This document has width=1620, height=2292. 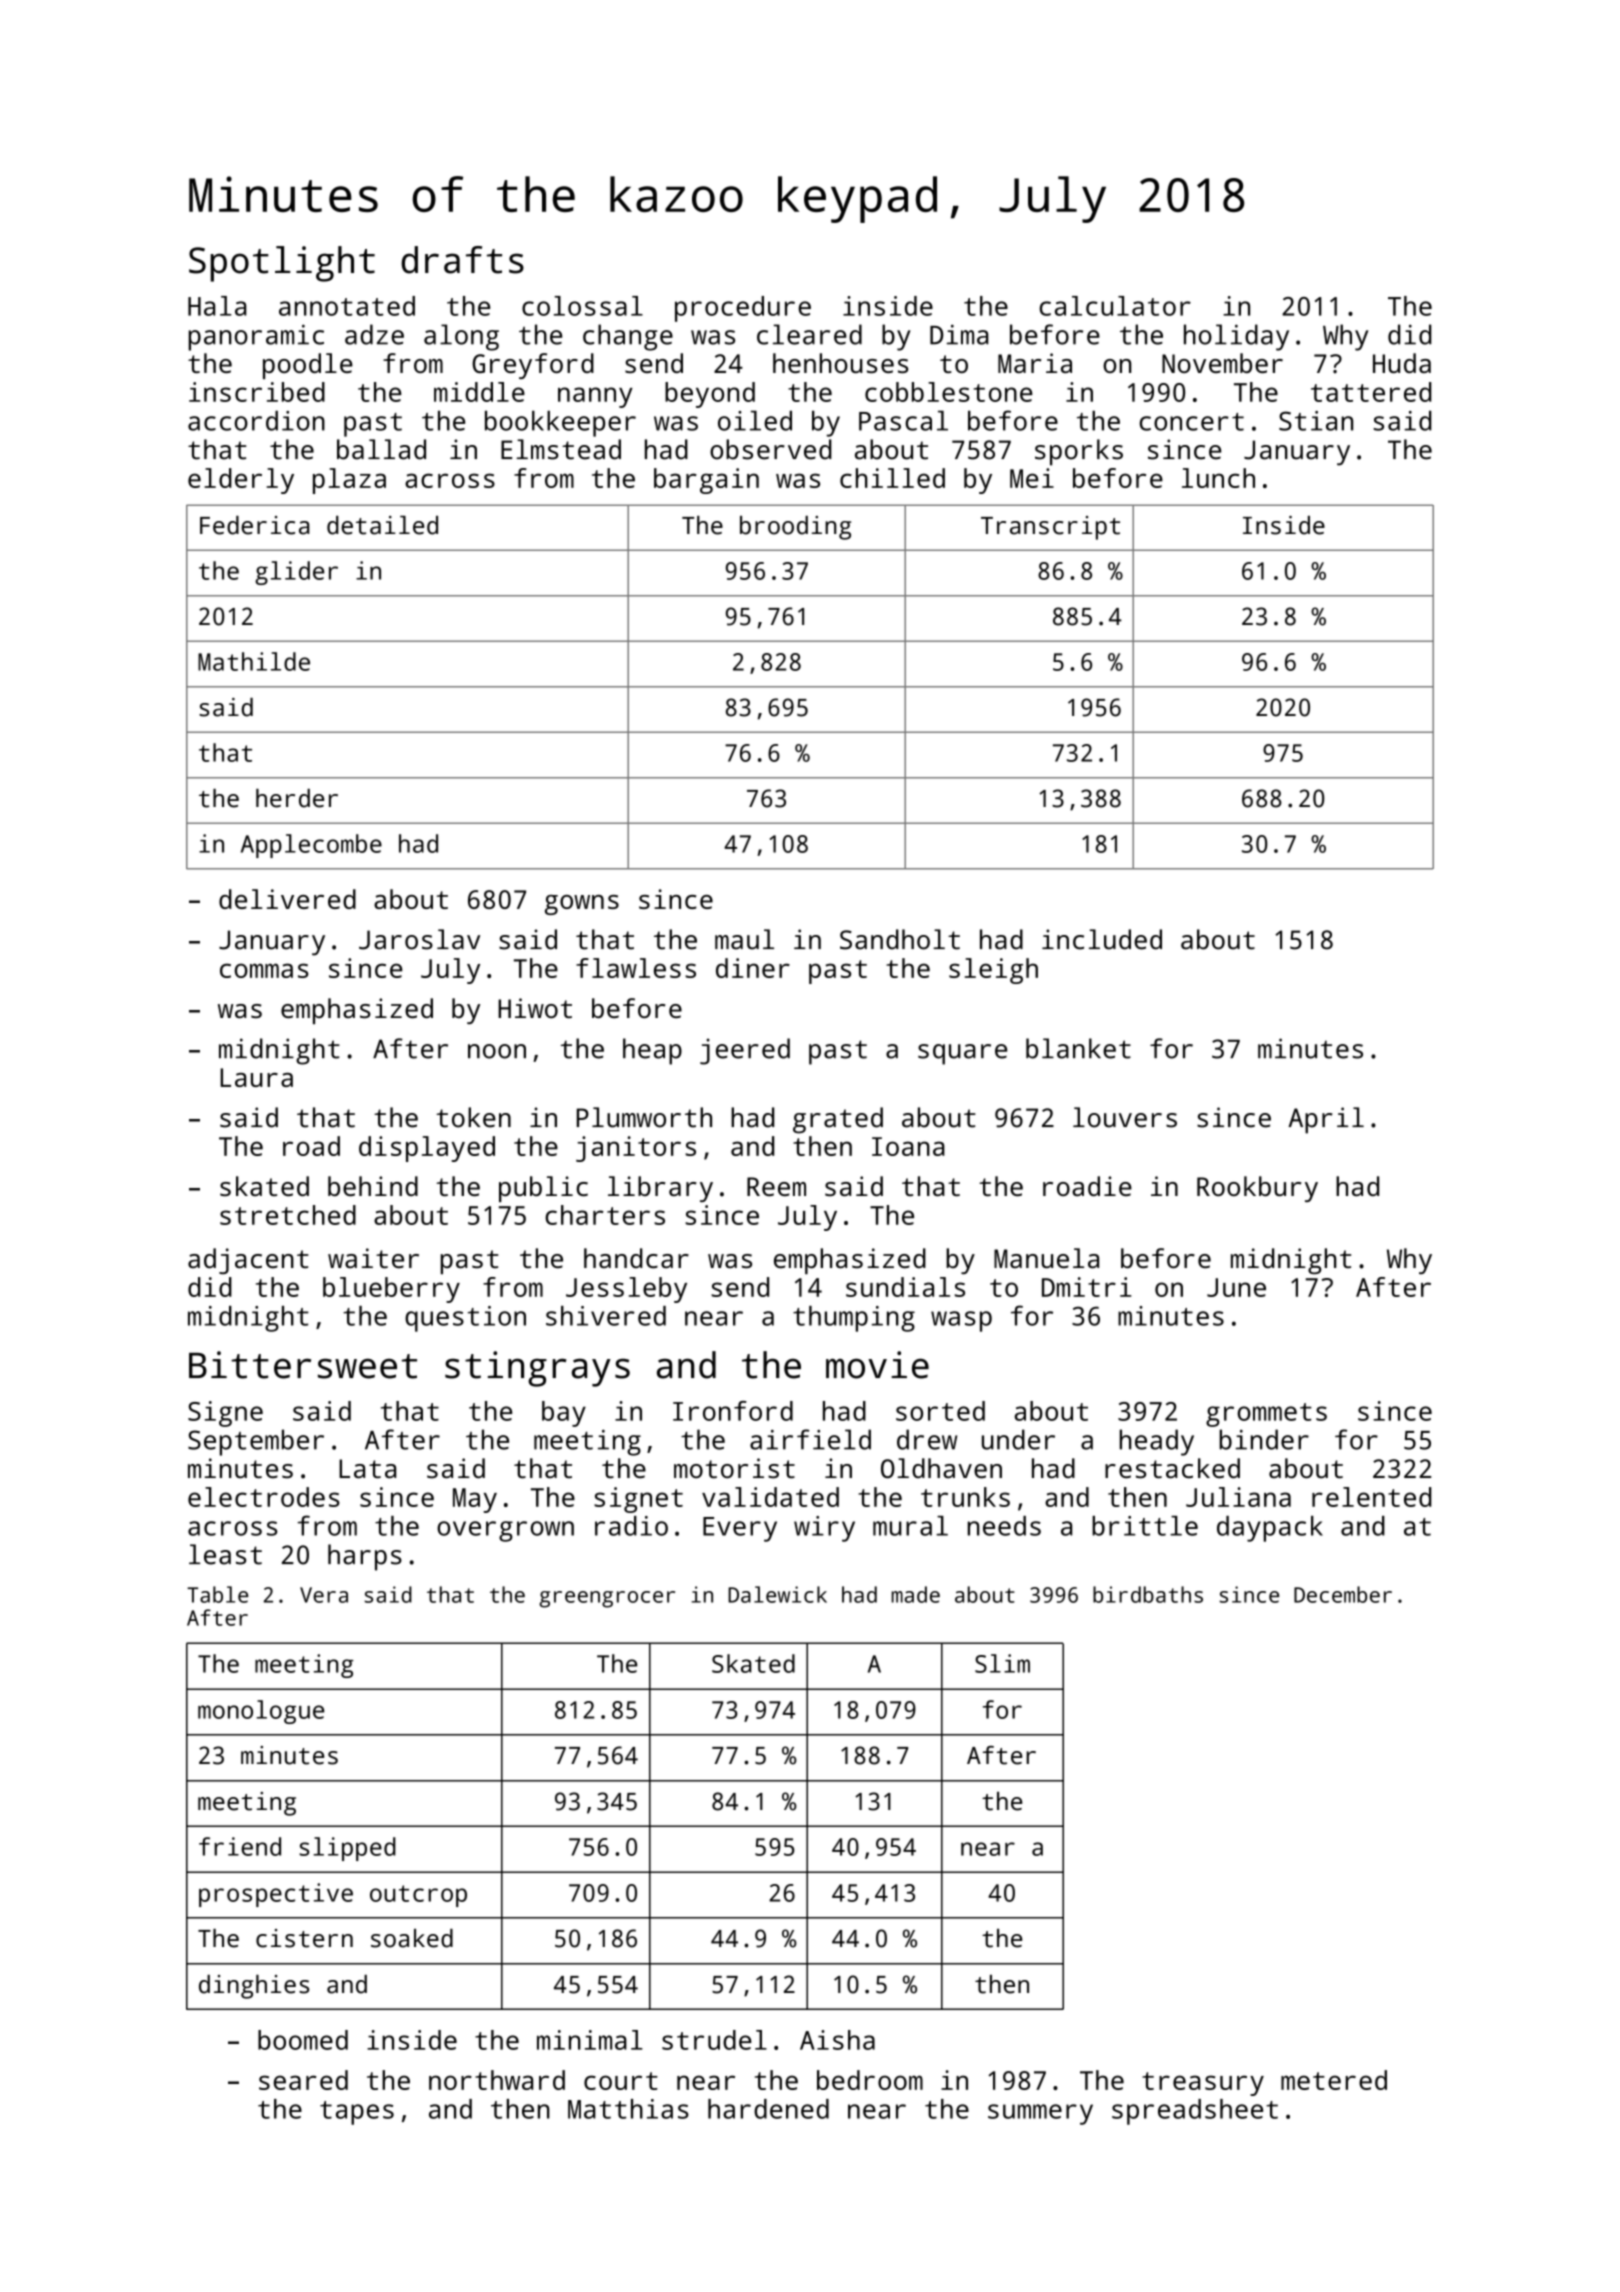 What do you see at coordinates (743, 309) in the document?
I see `procedure` at bounding box center [743, 309].
